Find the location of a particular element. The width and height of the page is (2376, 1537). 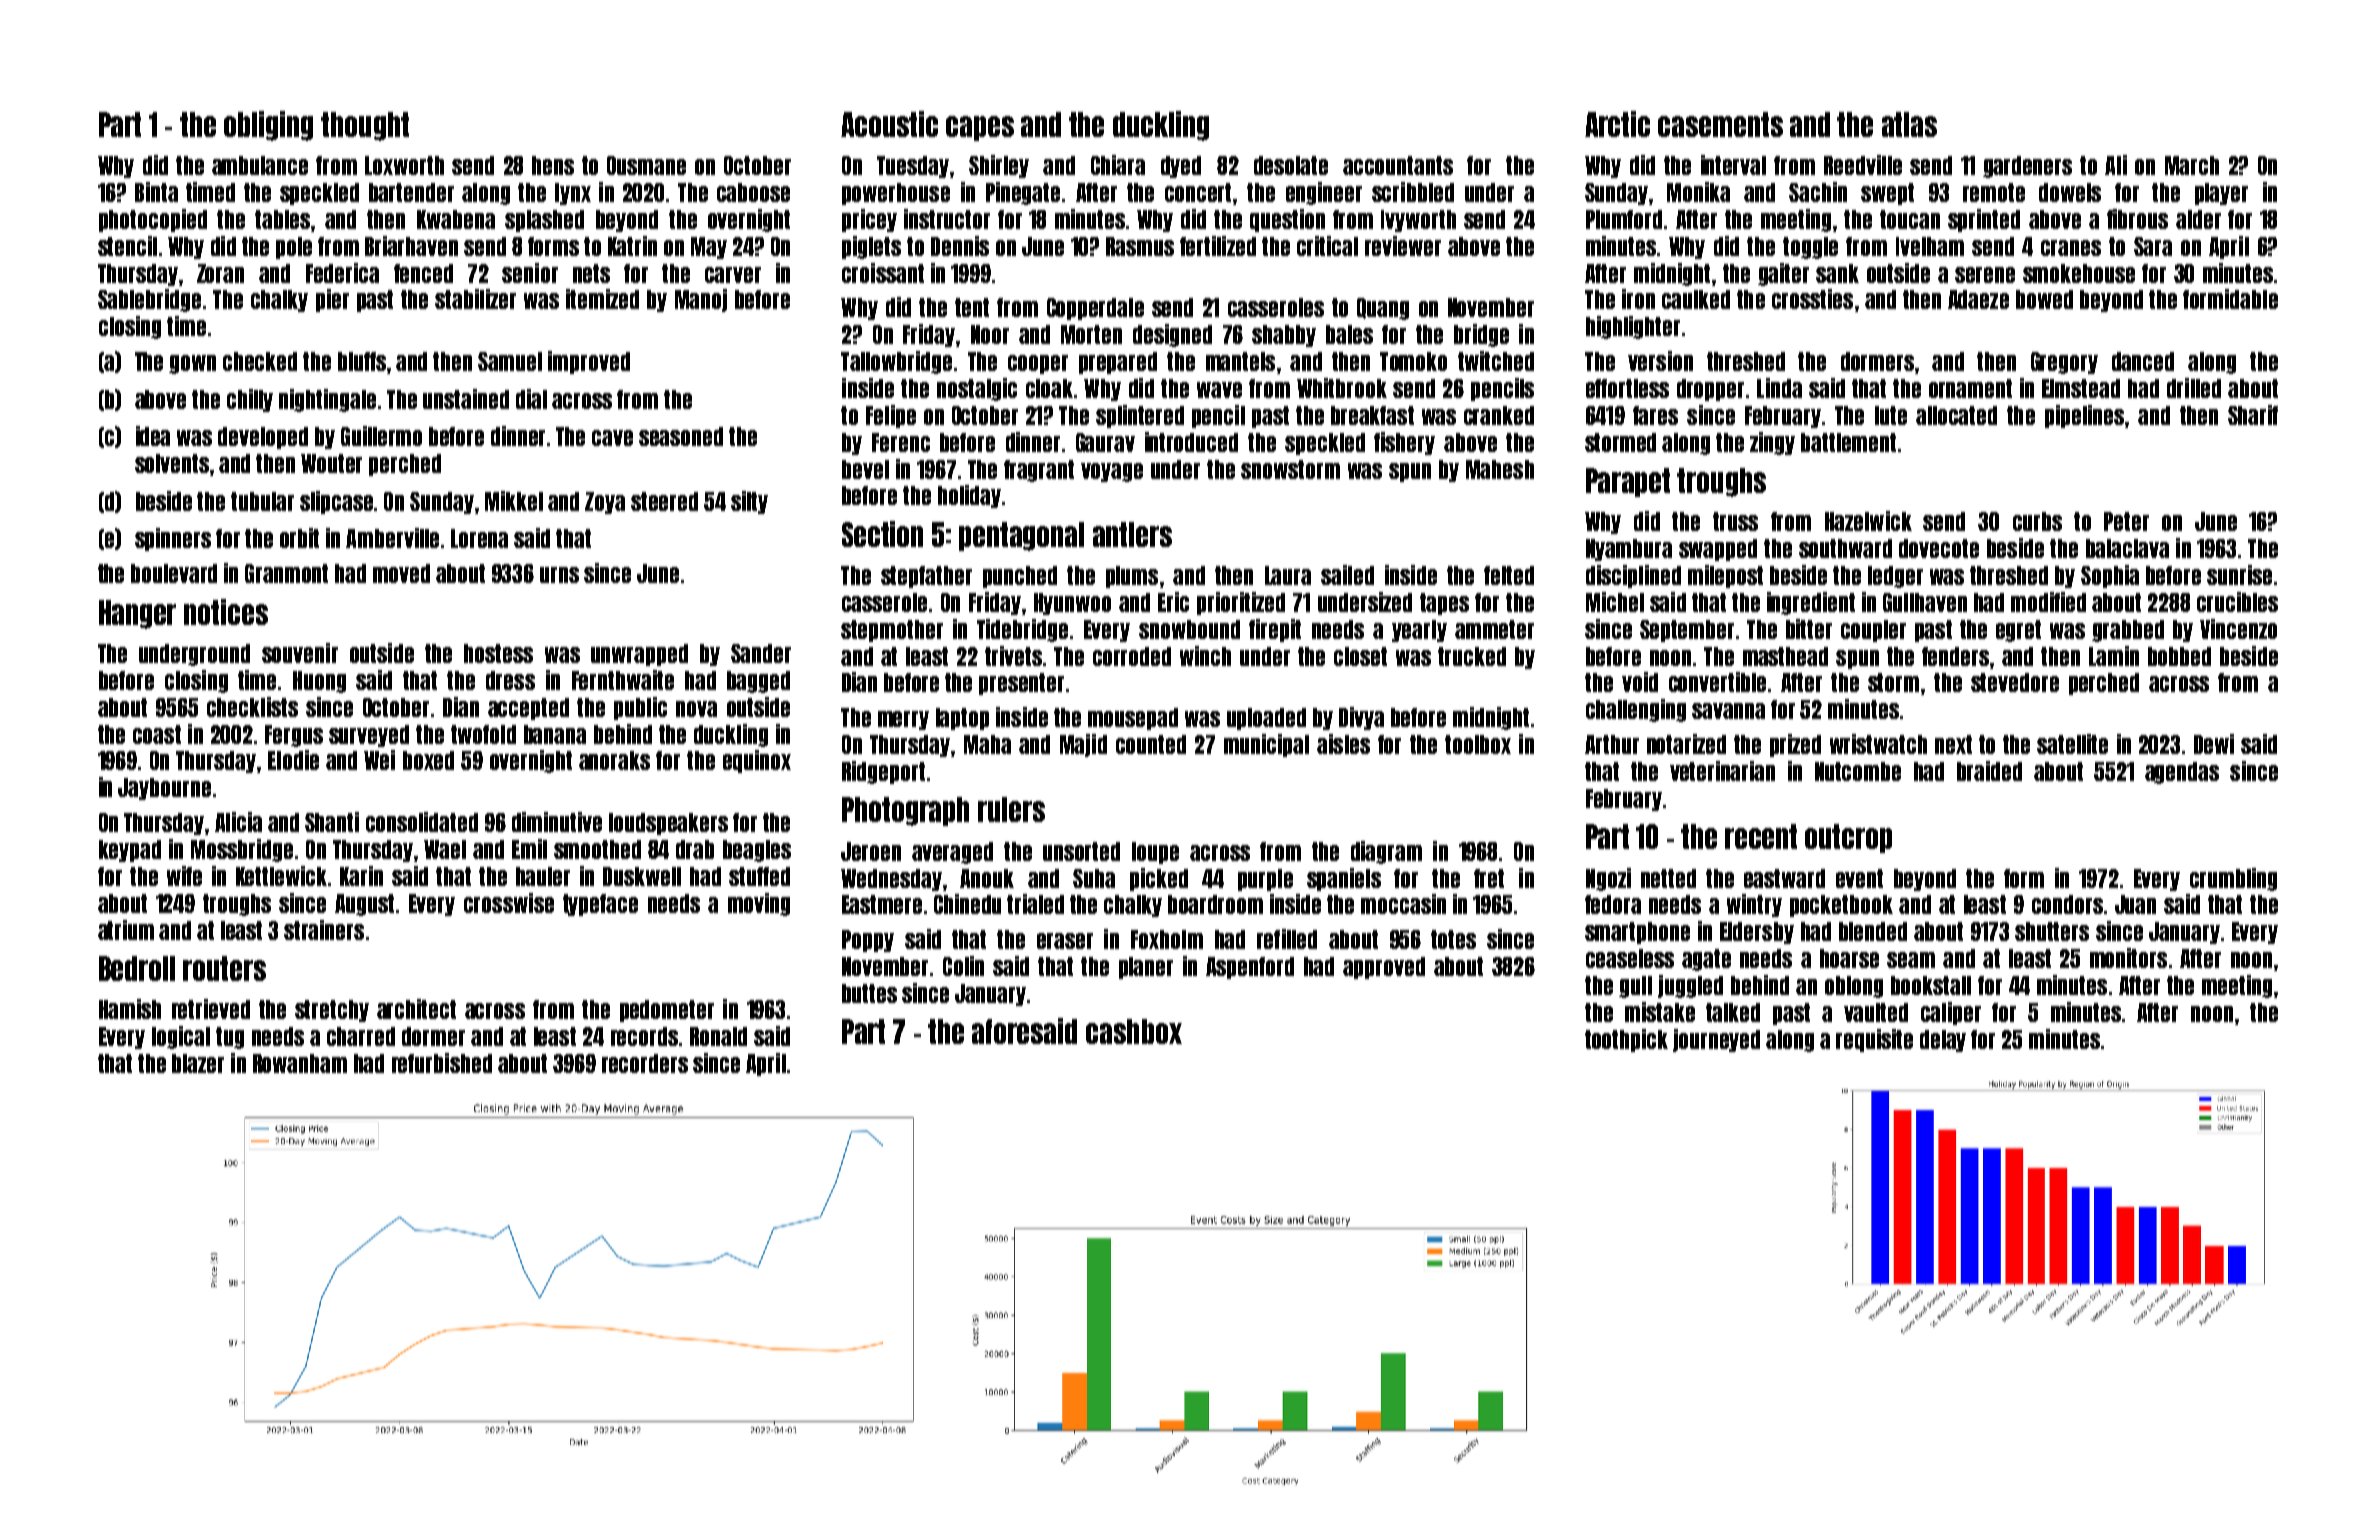

municipal is located at coordinates (1266, 745).
